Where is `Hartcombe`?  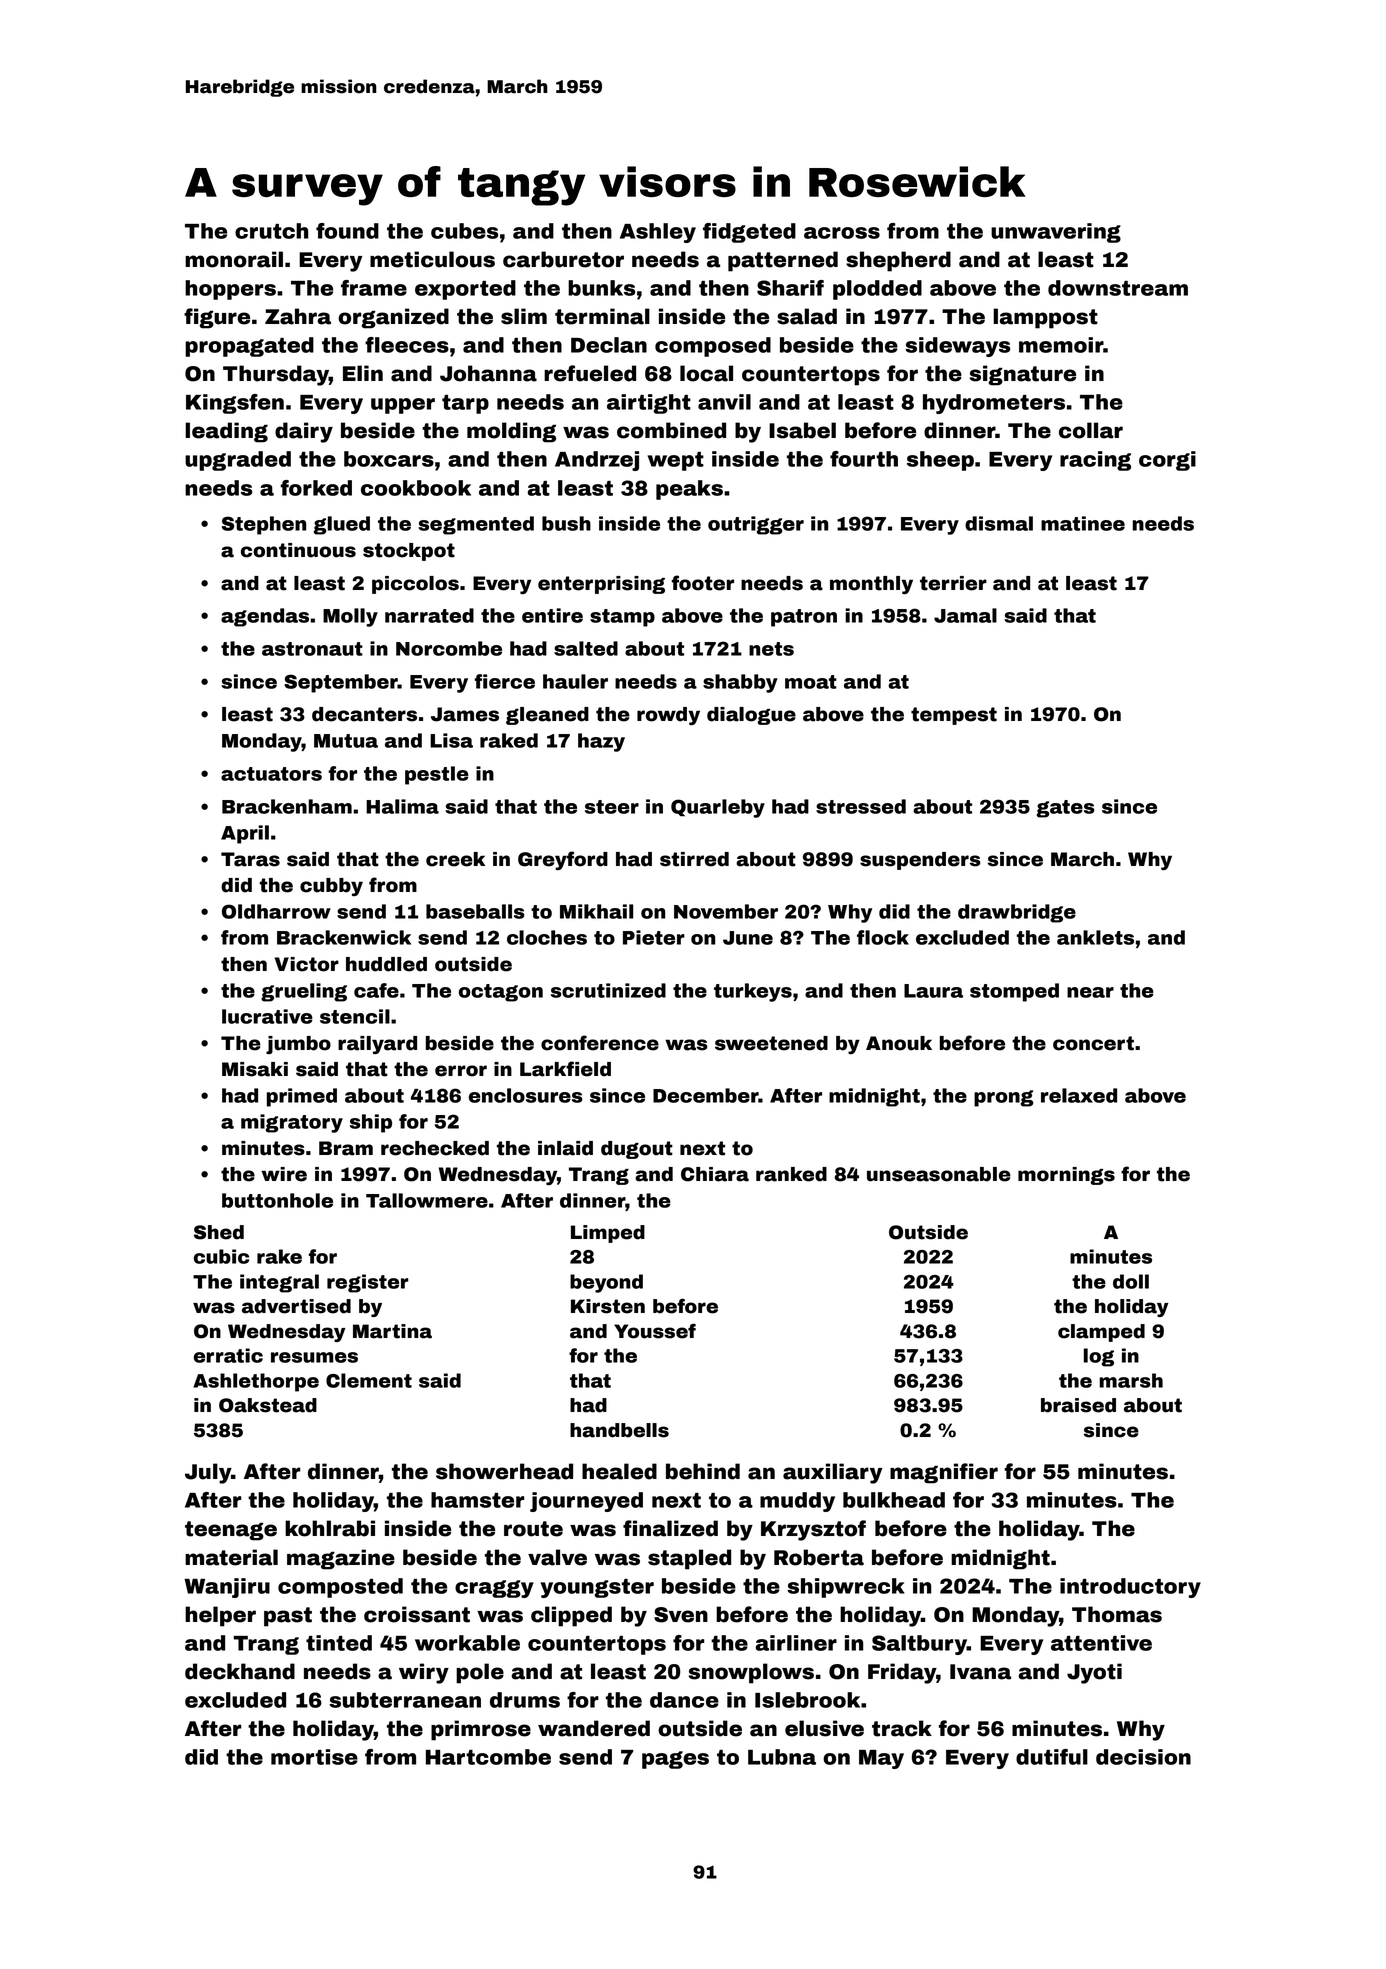 Hartcombe is located at coordinates (488, 1757).
